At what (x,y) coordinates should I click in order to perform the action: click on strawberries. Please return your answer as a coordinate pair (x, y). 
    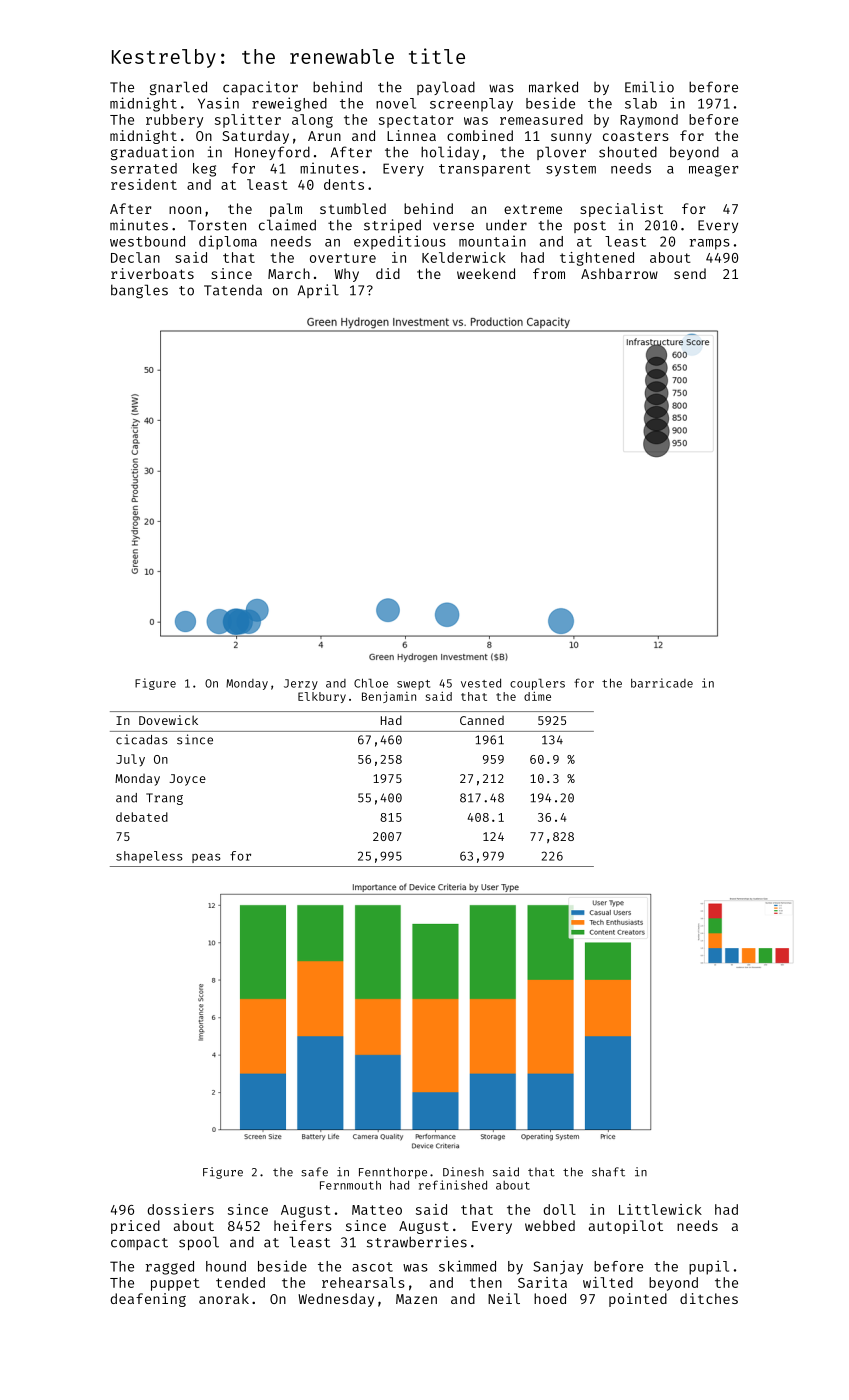
    Looking at the image, I should click on (417, 1242).
